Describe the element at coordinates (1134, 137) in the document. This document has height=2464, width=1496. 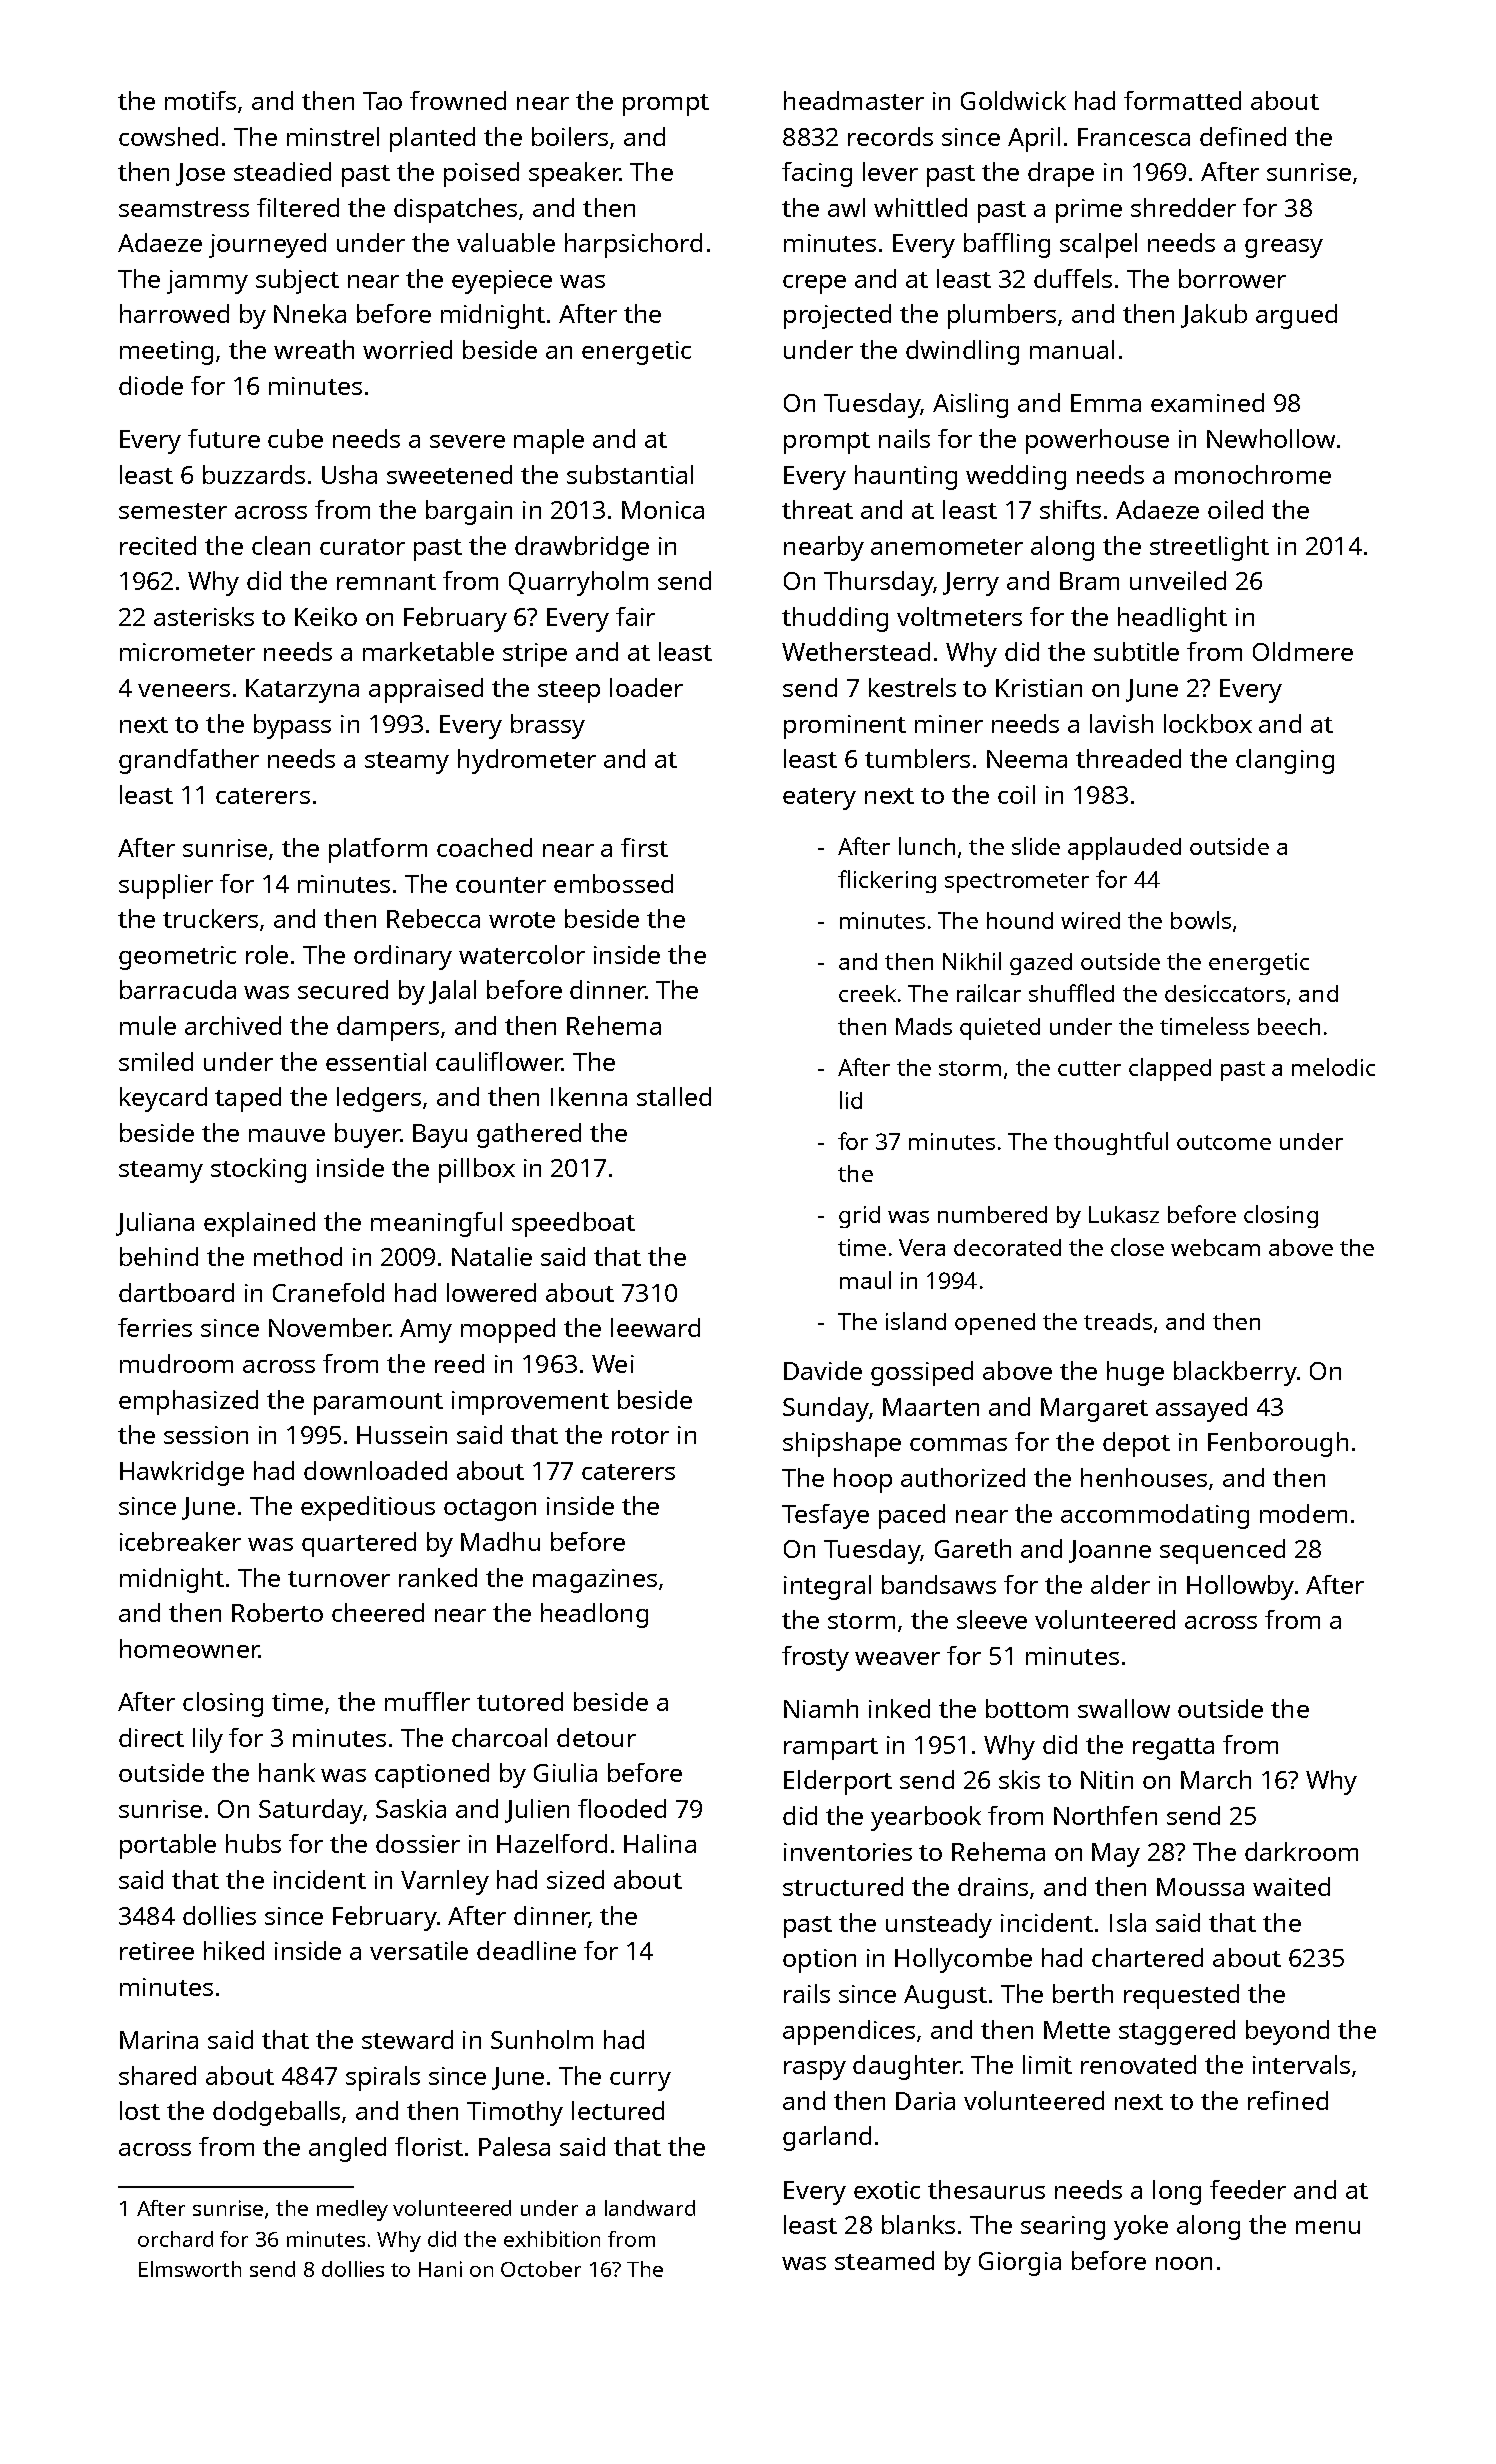
I see `Francesca` at that location.
